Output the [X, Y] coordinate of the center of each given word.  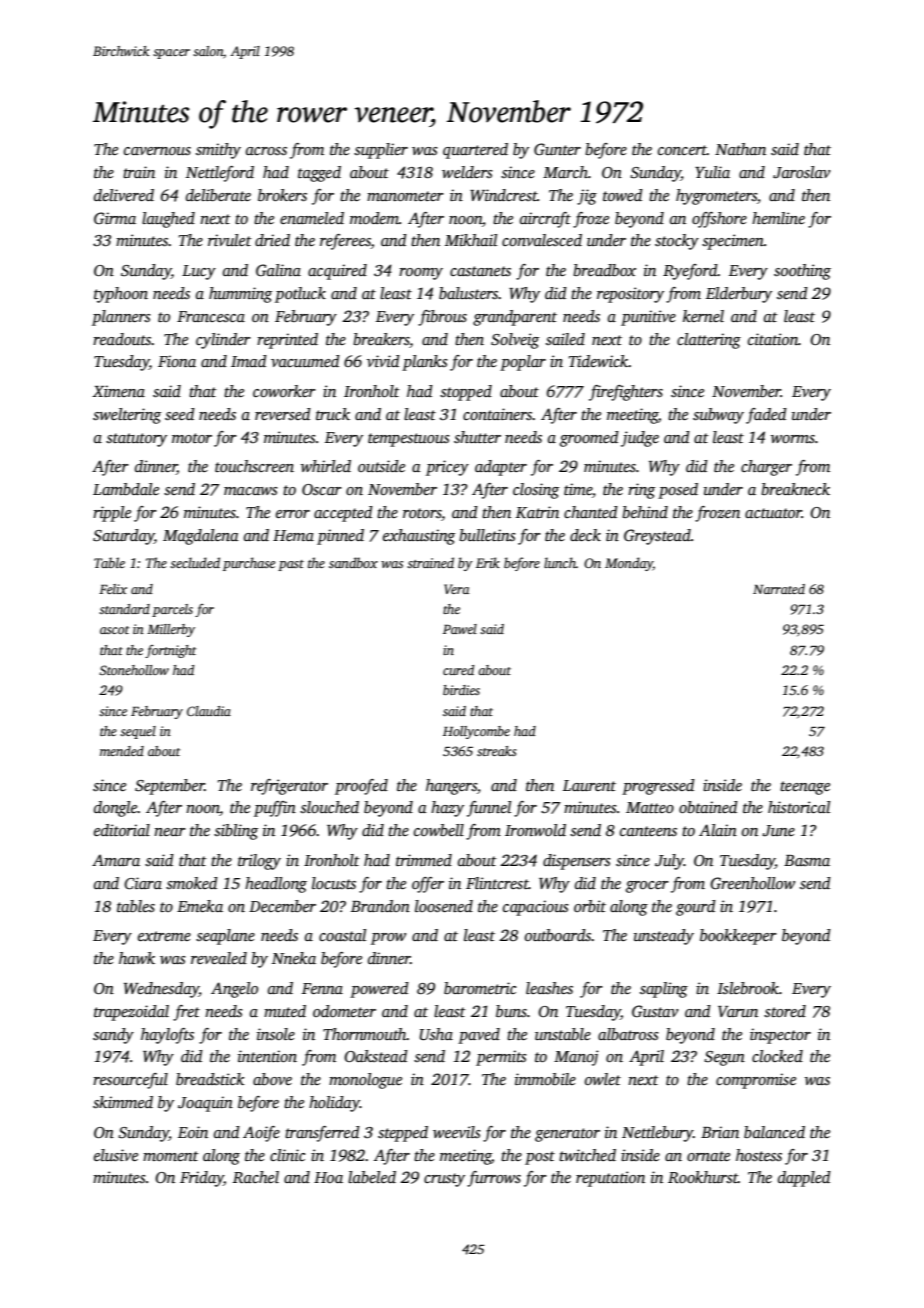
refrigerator [289, 787]
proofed [361, 787]
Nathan [740, 149]
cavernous [157, 151]
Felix [113, 589]
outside [381, 466]
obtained [708, 807]
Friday [202, 1179]
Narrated [779, 589]
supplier [381, 151]
